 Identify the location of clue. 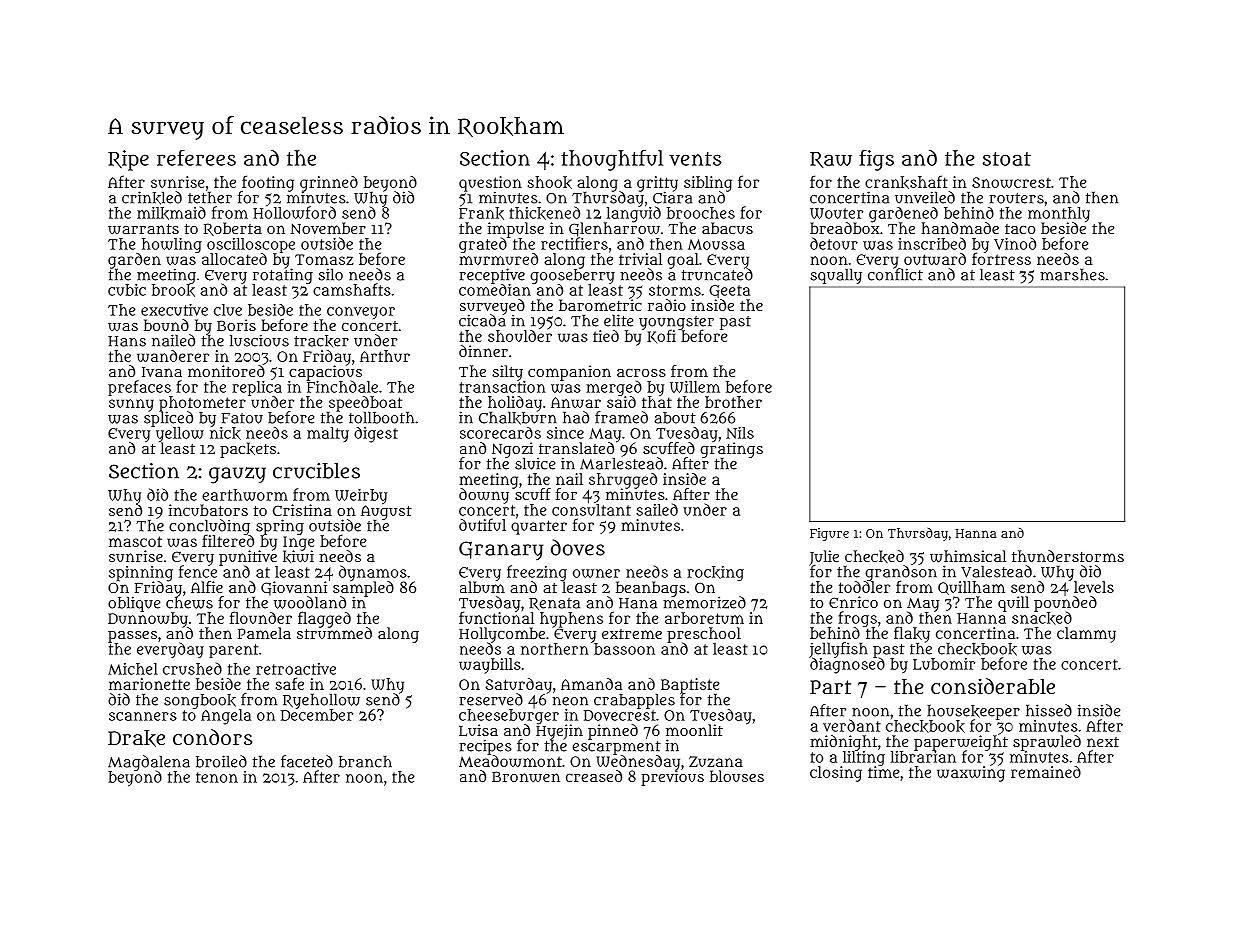
(228, 310).
